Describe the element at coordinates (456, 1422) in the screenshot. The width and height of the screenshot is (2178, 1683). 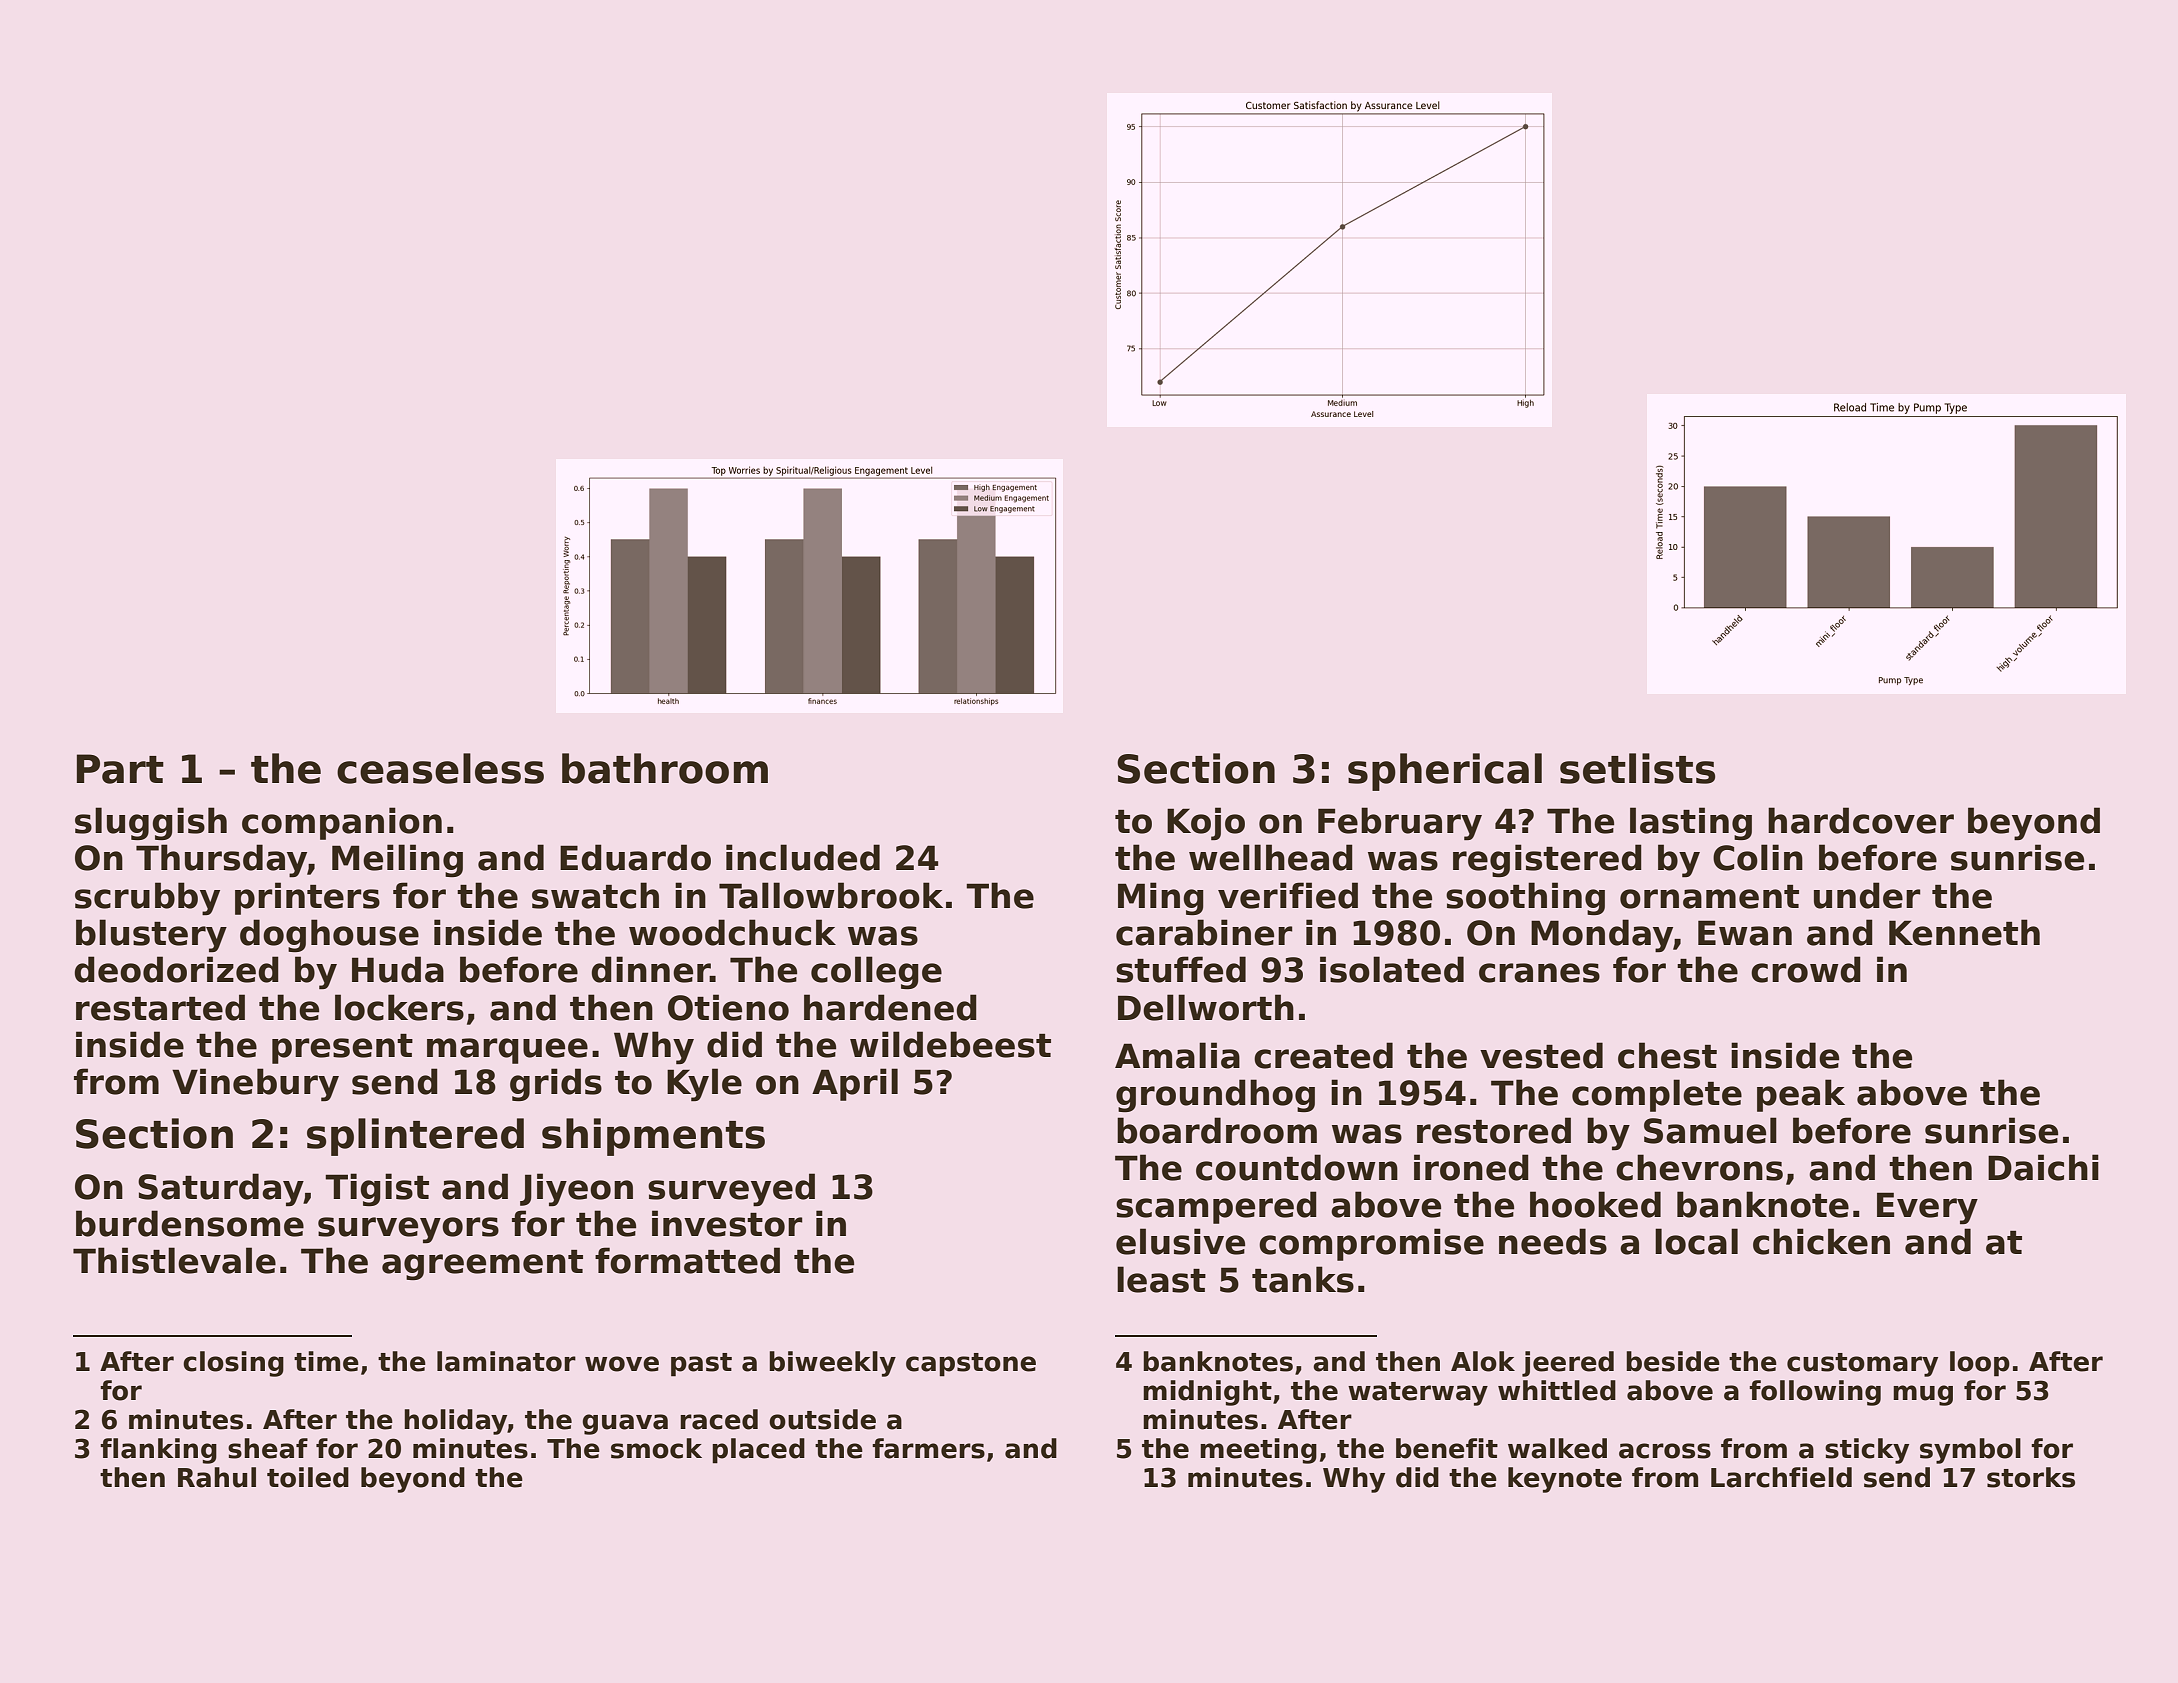
I see `holiday` at that location.
